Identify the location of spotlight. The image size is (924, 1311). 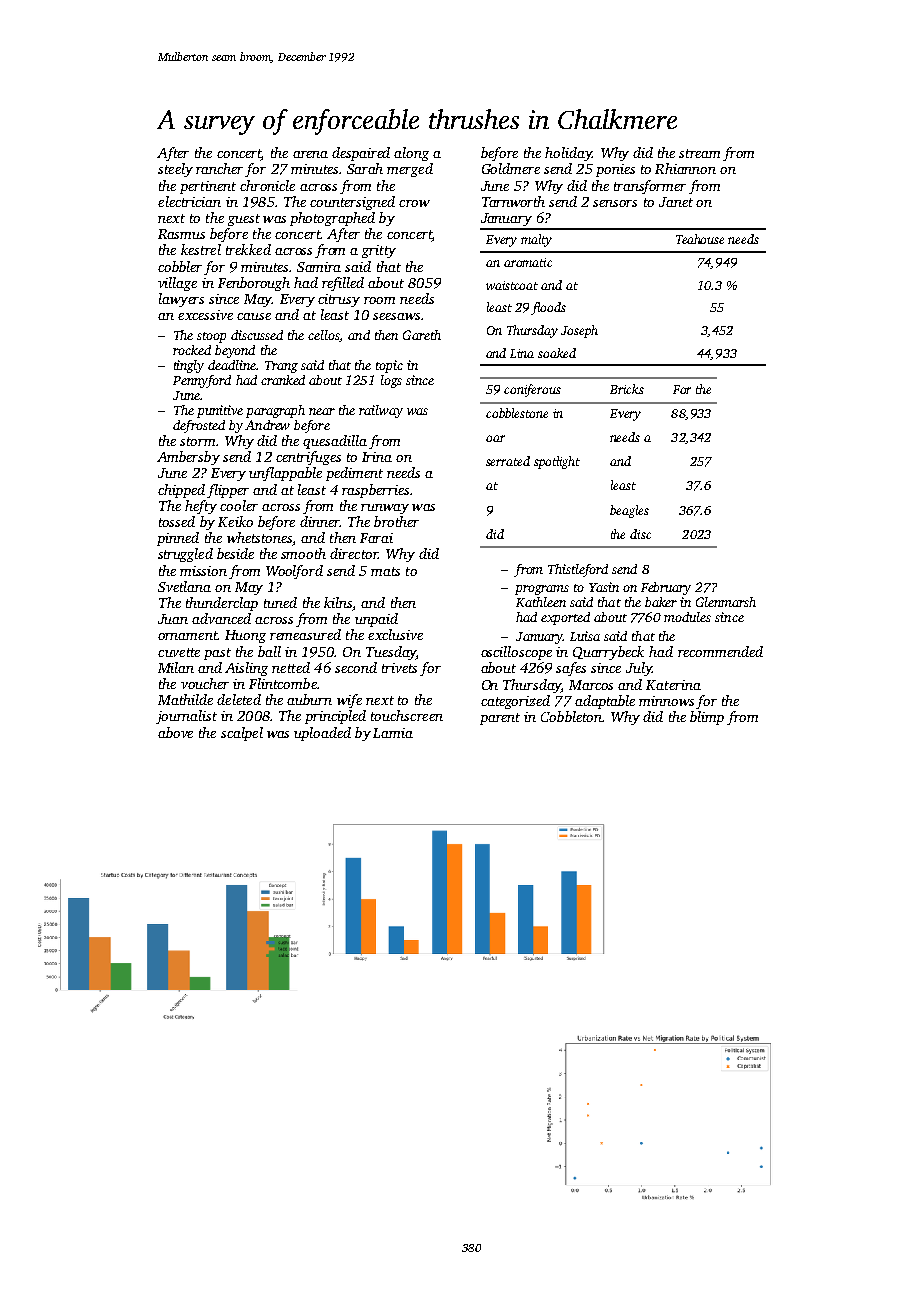
(557, 462).
